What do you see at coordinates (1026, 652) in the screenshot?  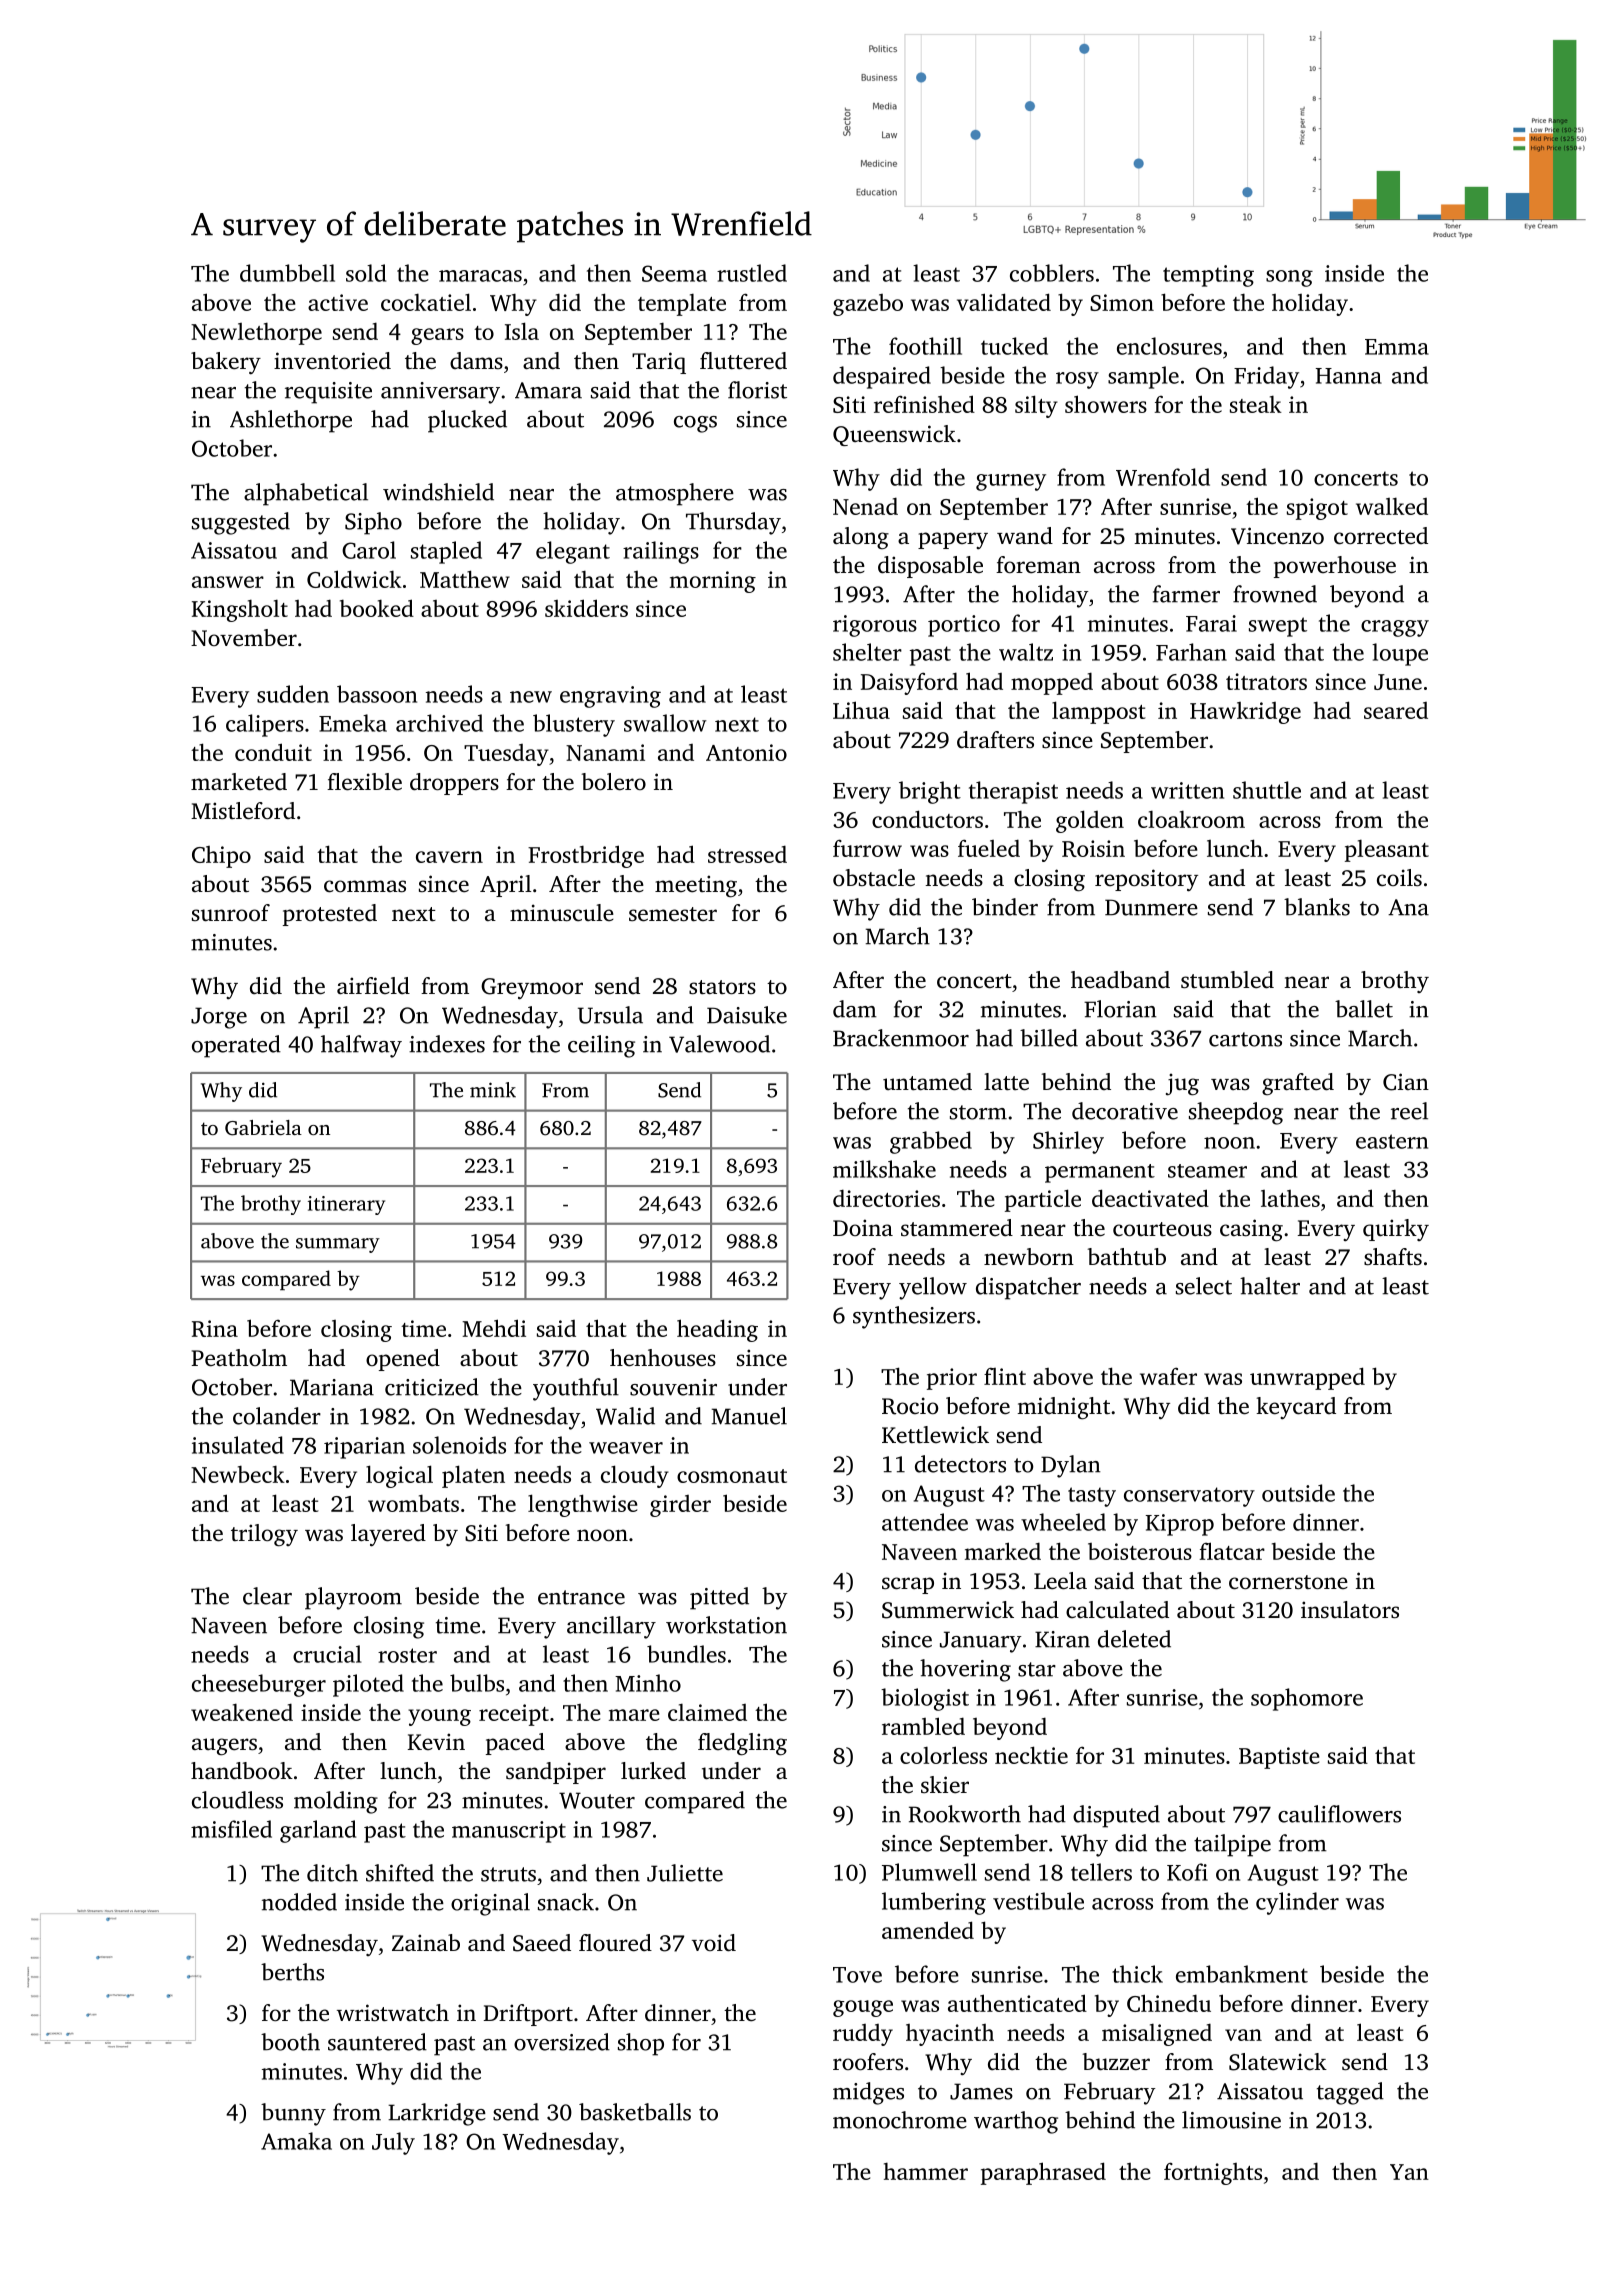 I see `waltz` at bounding box center [1026, 652].
